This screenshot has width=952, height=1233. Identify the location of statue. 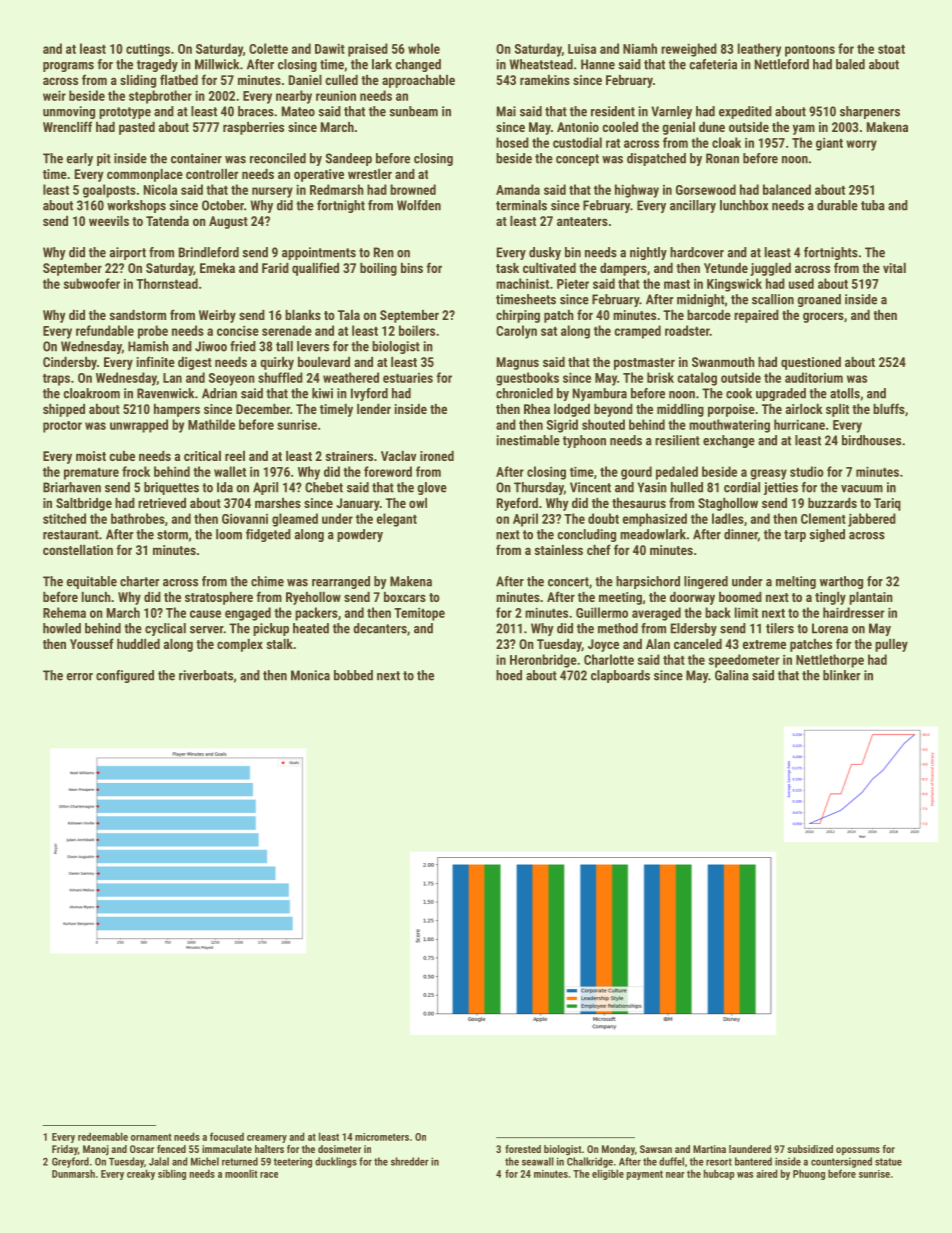
(888, 1162).
